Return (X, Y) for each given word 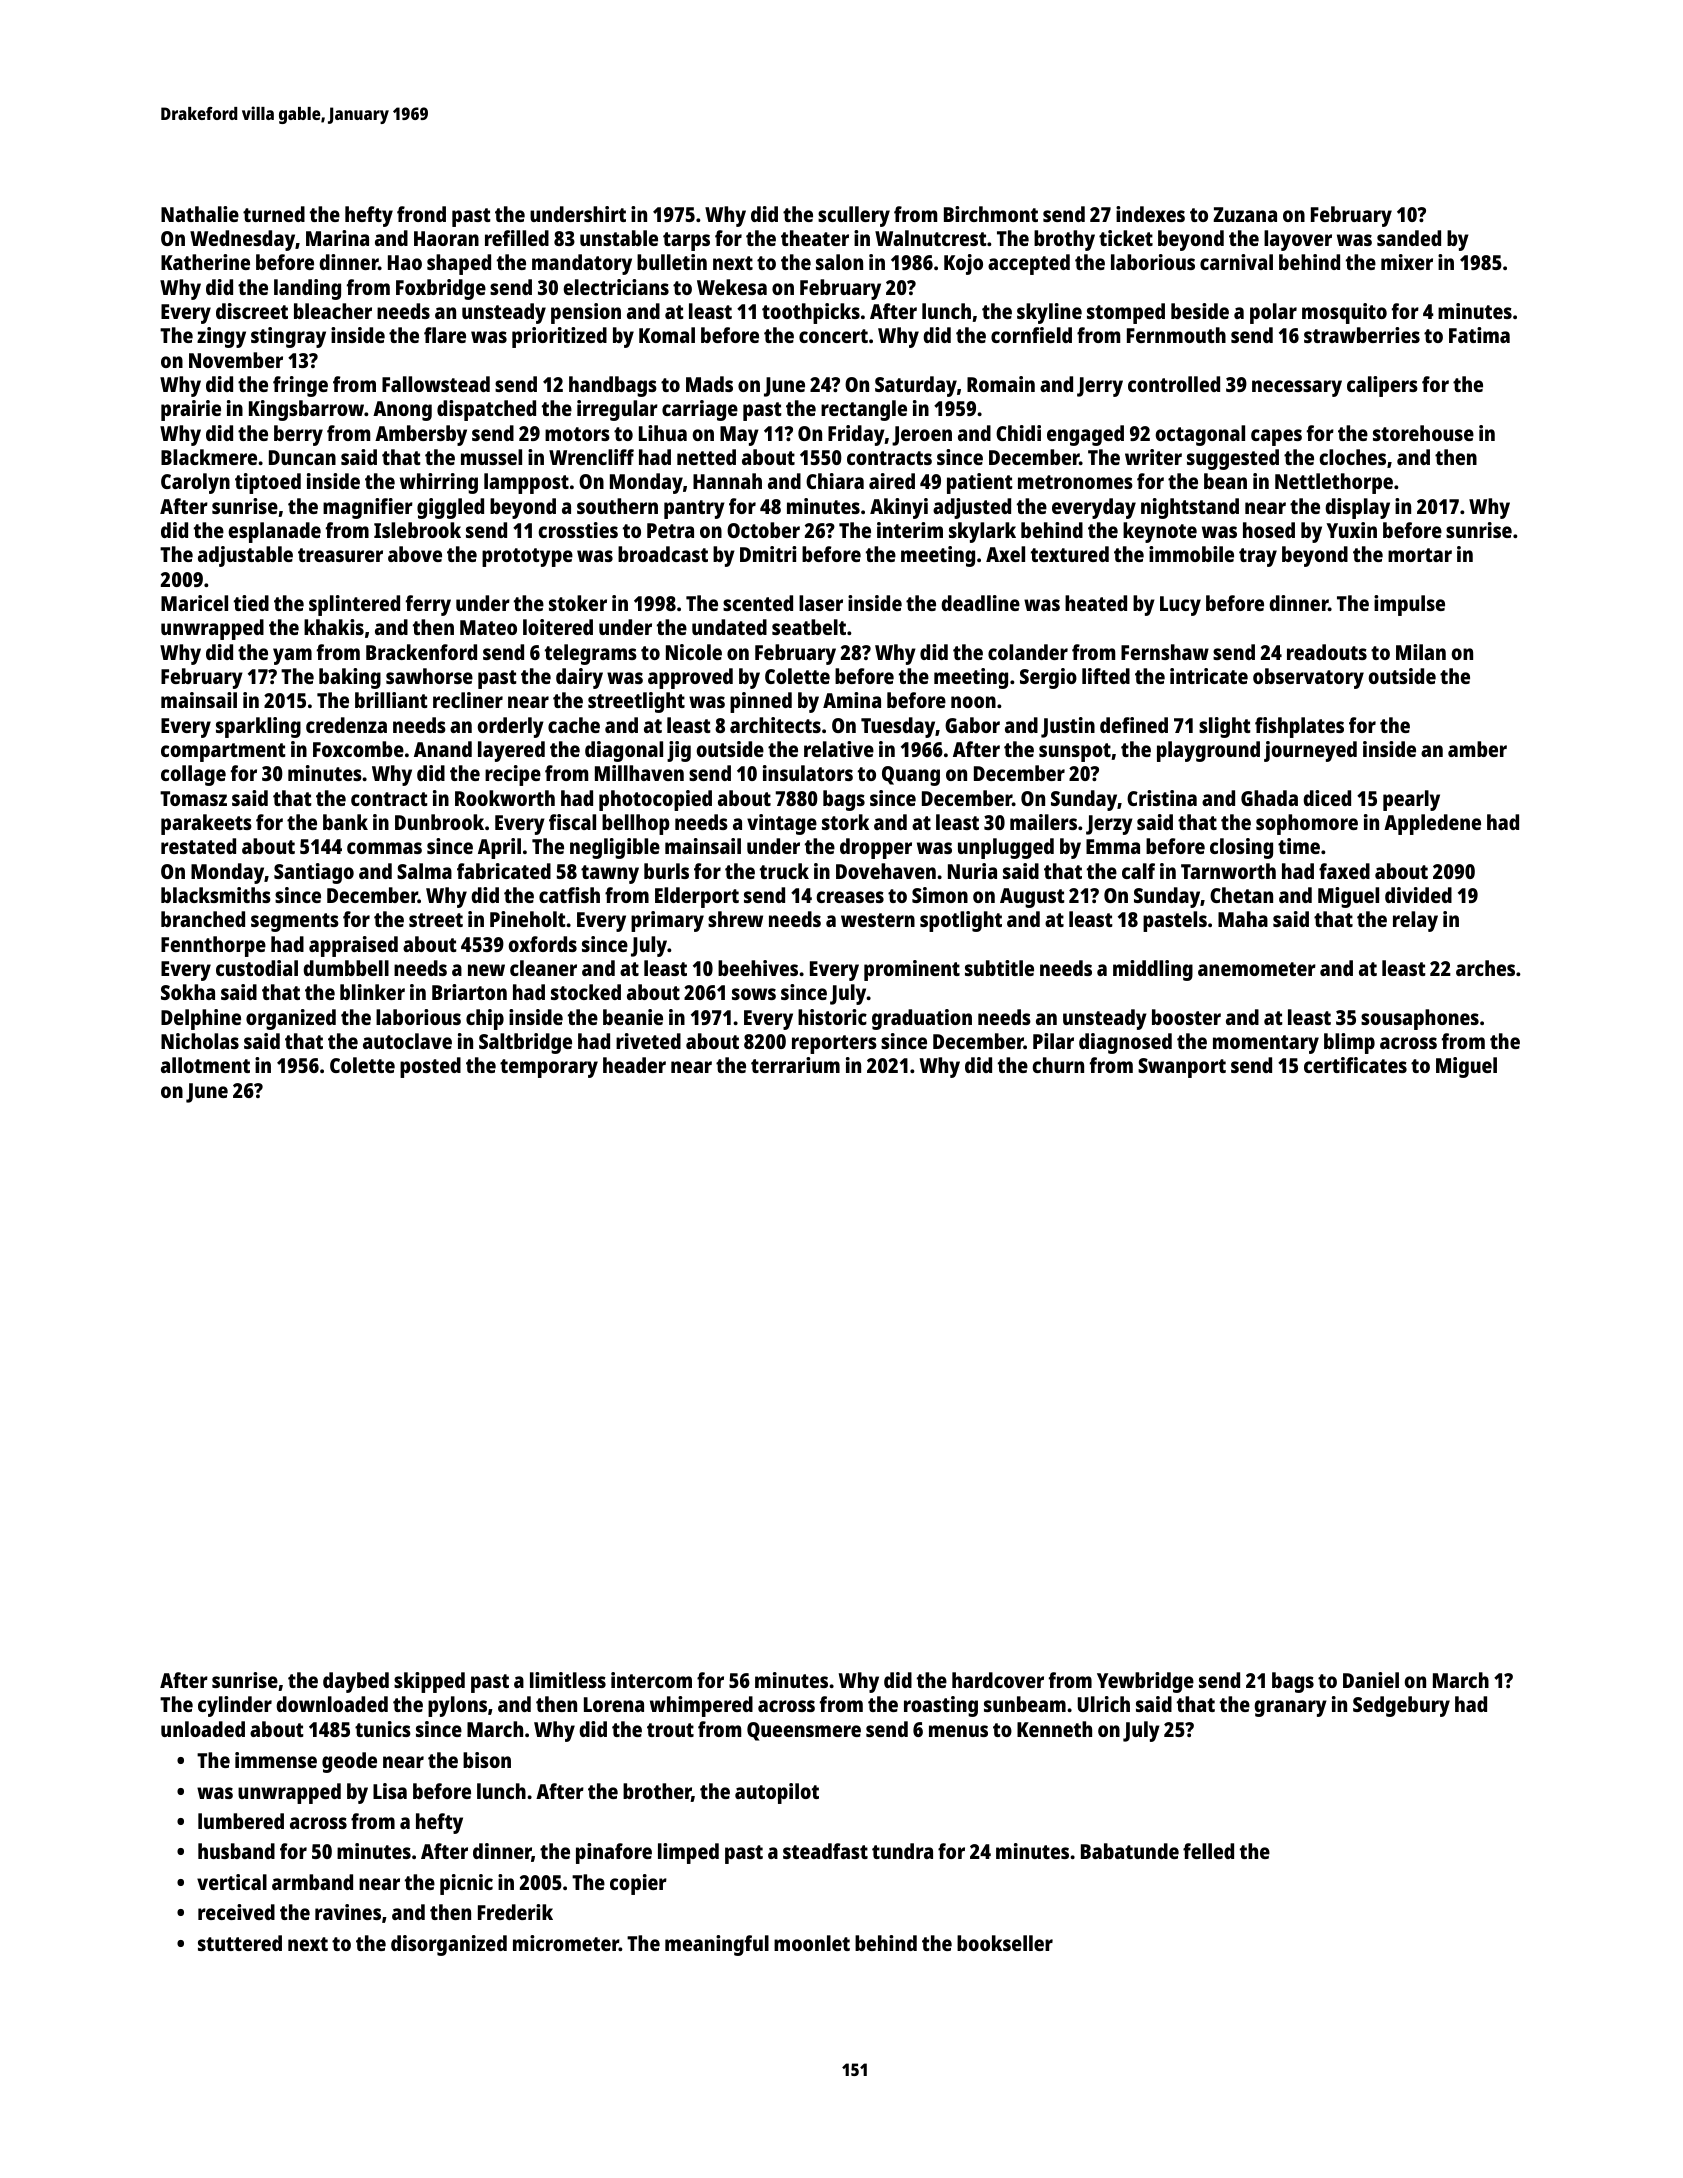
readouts (1327, 652)
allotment (205, 1065)
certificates (1355, 1065)
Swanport (1182, 1068)
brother (657, 1792)
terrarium (795, 1065)
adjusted (972, 508)
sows (754, 994)
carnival (1236, 262)
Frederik (515, 1912)
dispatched (486, 410)
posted (430, 1067)
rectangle (864, 410)
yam (292, 656)
